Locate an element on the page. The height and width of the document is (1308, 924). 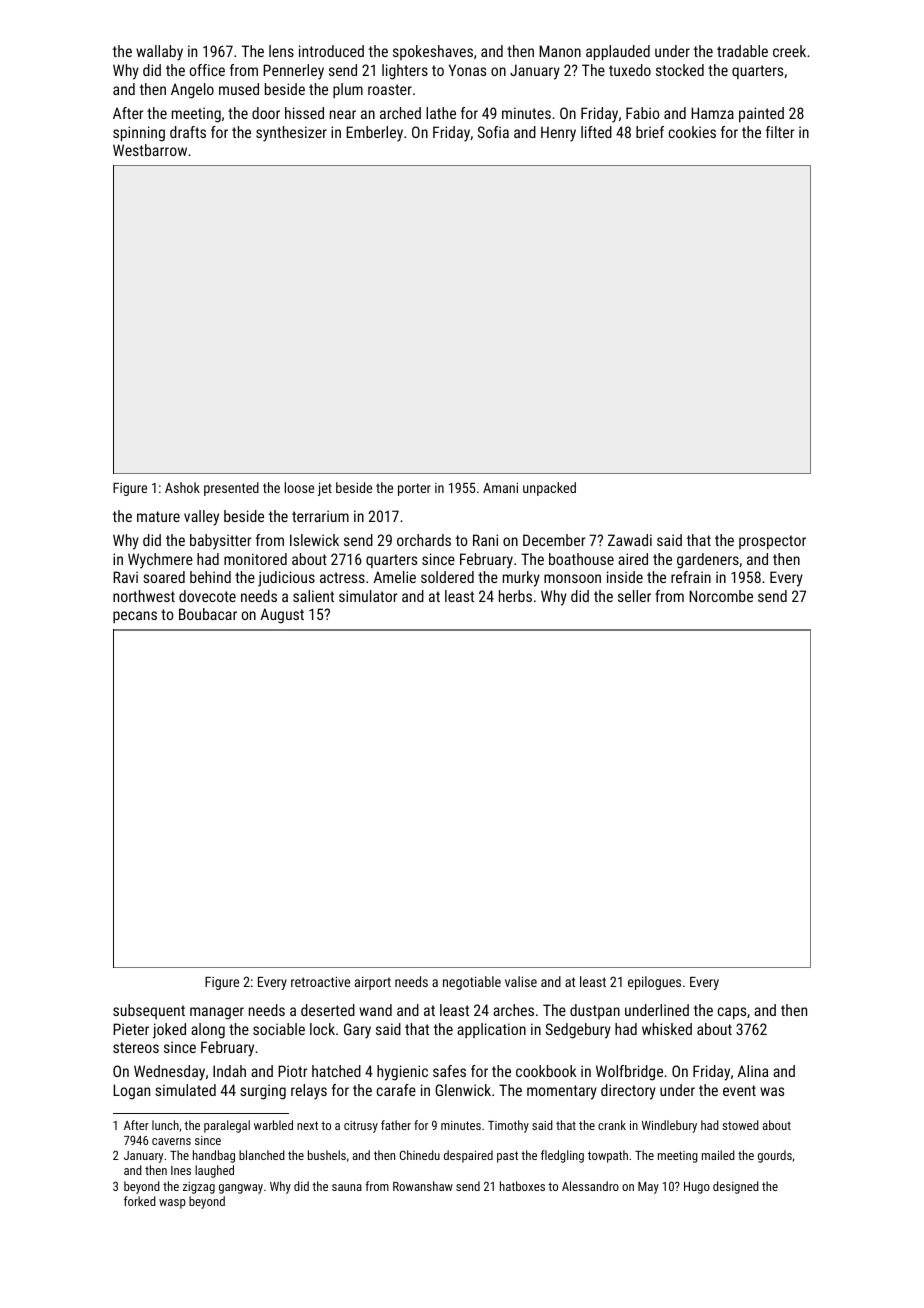
prospector is located at coordinates (772, 542).
